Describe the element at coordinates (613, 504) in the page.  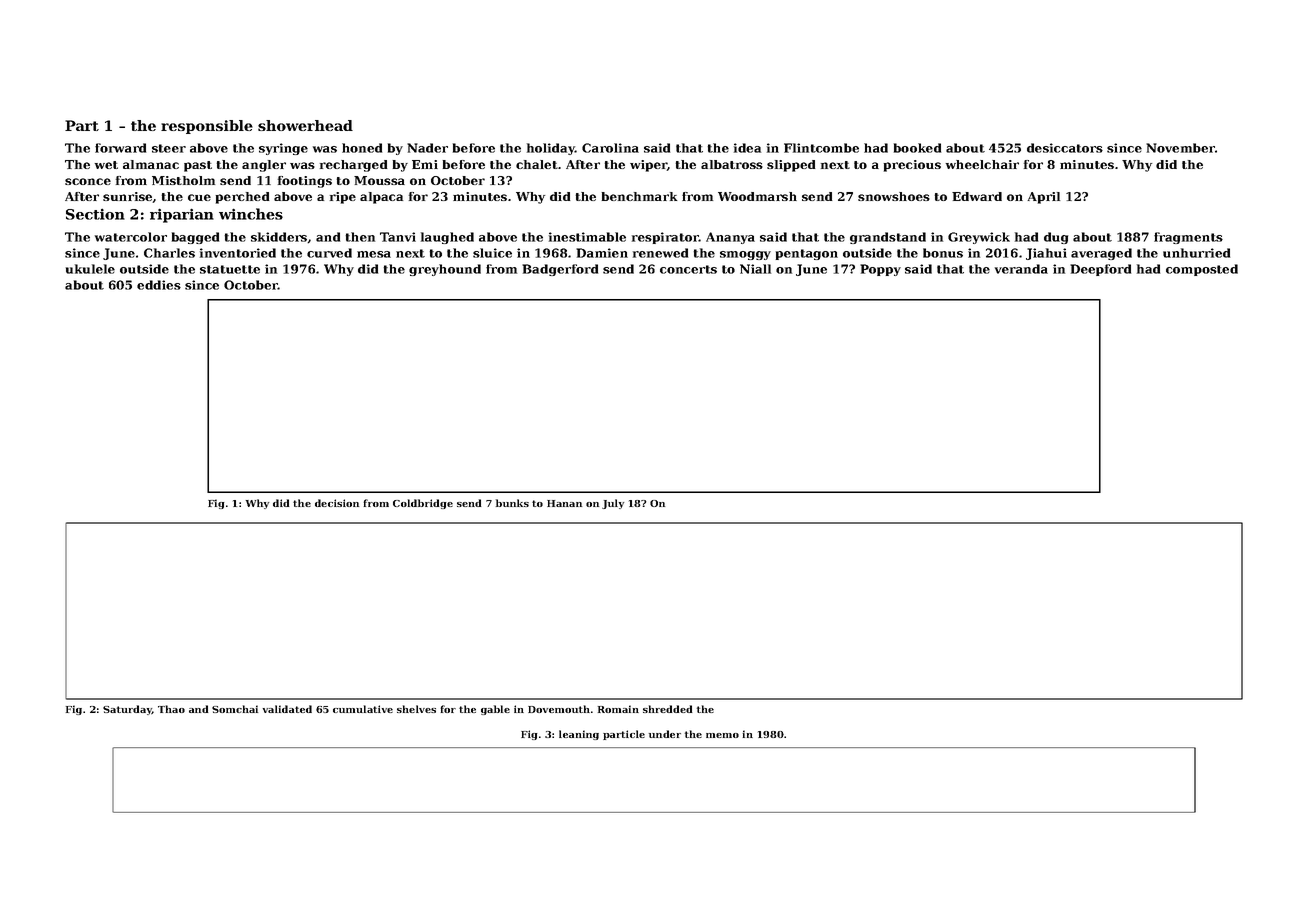
I see `July` at that location.
